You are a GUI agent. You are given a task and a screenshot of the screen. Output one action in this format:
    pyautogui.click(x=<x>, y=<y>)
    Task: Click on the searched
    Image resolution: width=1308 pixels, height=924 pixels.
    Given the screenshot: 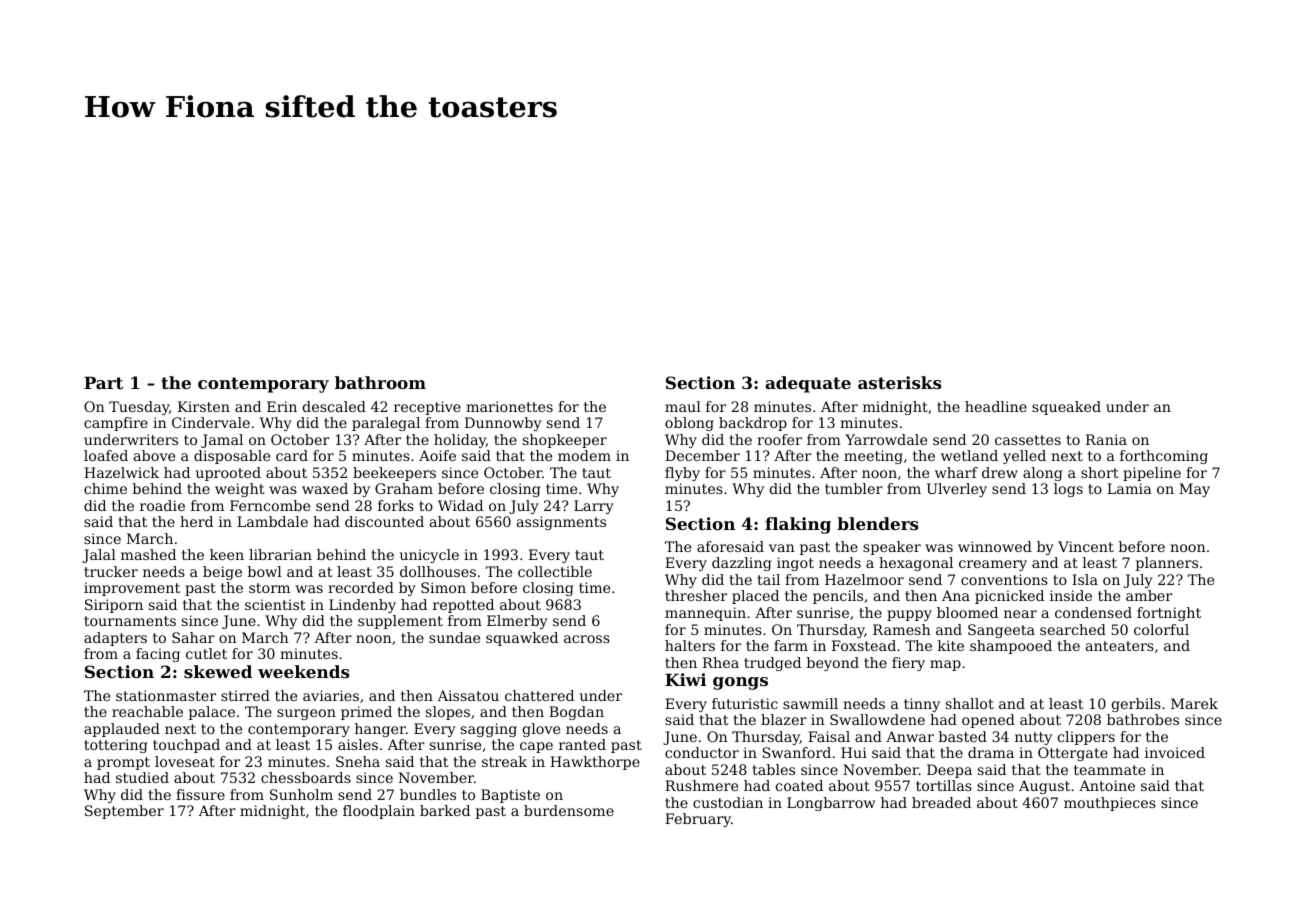 What is the action you would take?
    pyautogui.click(x=1073, y=629)
